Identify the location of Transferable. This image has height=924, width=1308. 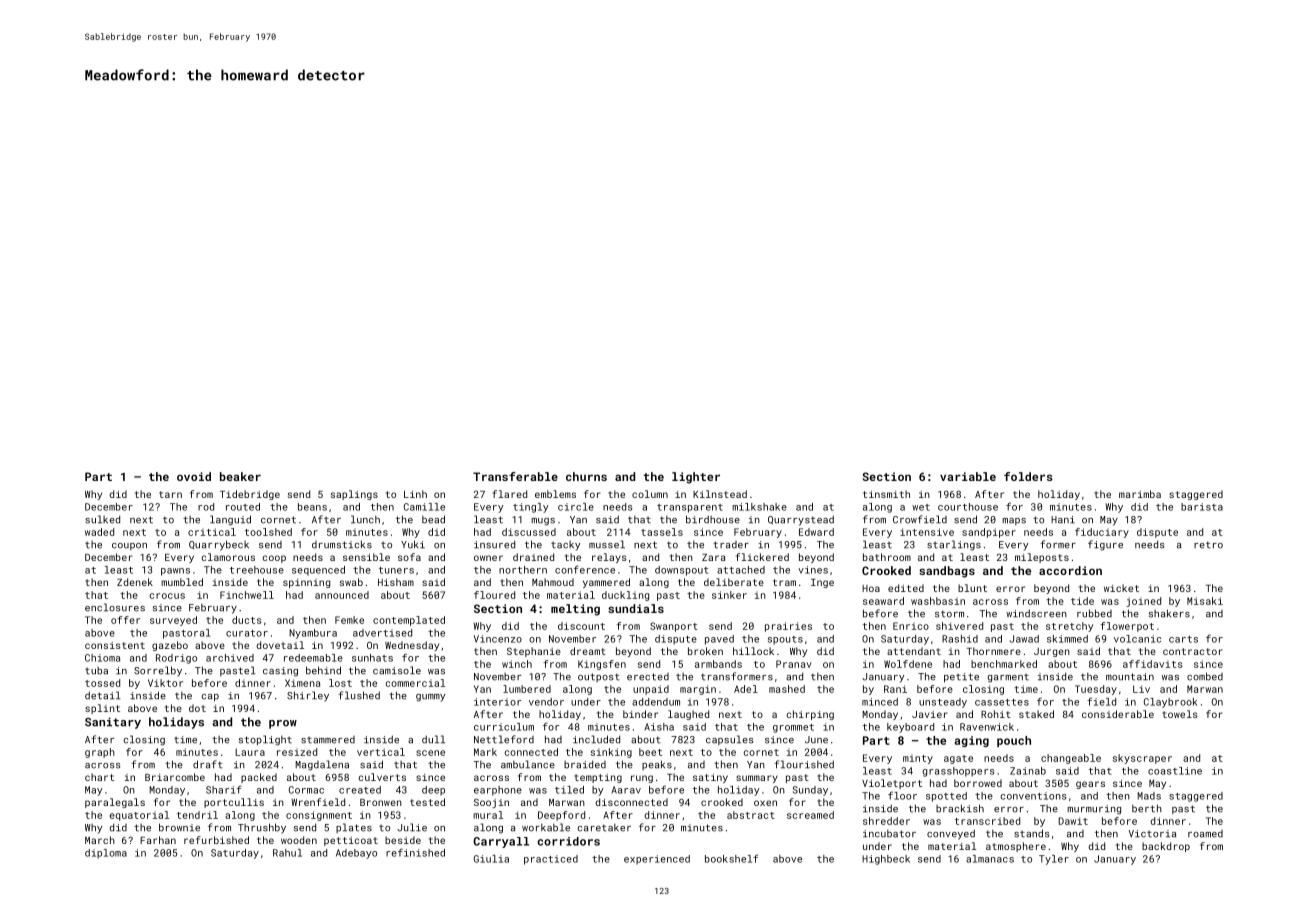
(515, 476).
